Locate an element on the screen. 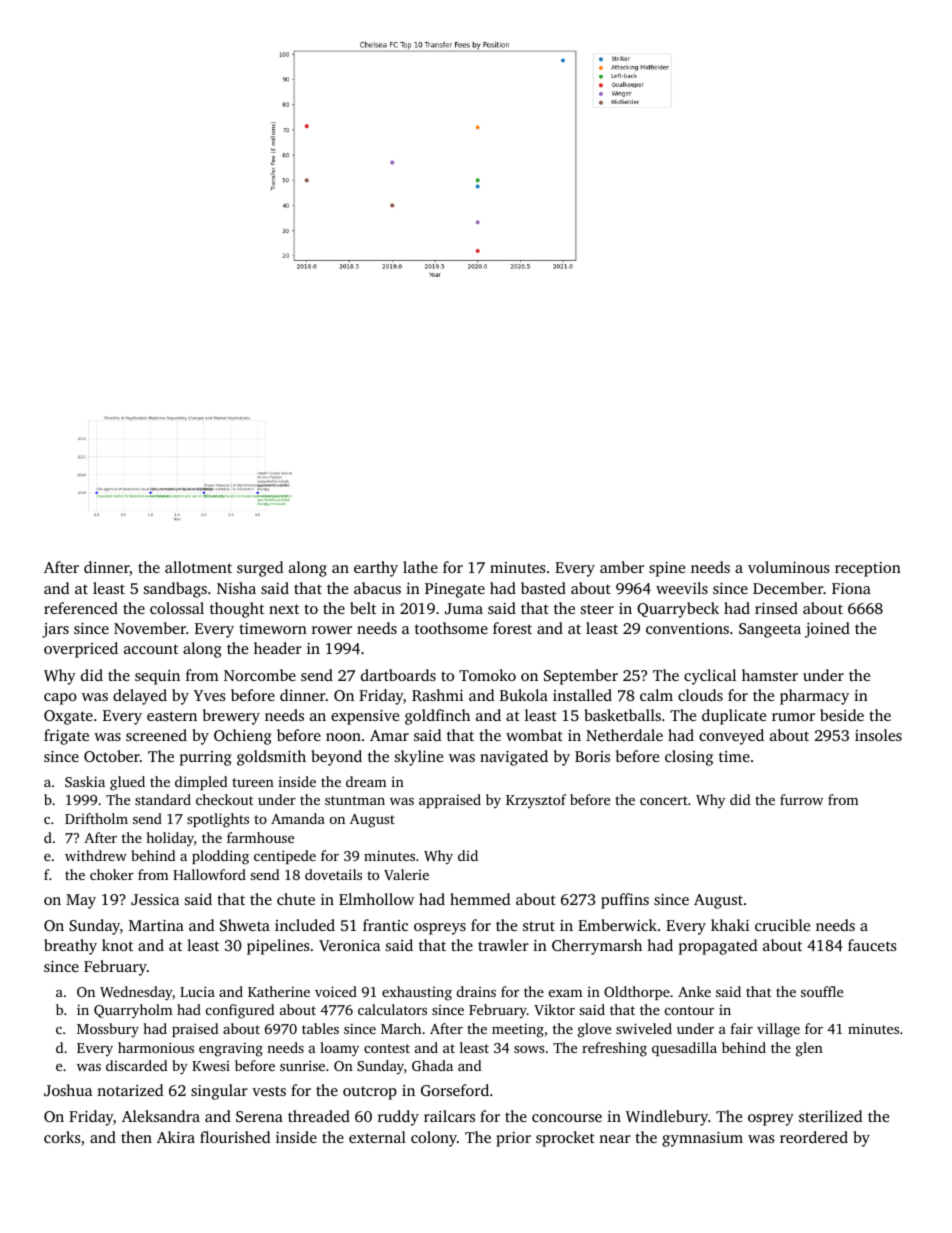 The width and height of the screenshot is (952, 1233). delayed is located at coordinates (140, 697).
